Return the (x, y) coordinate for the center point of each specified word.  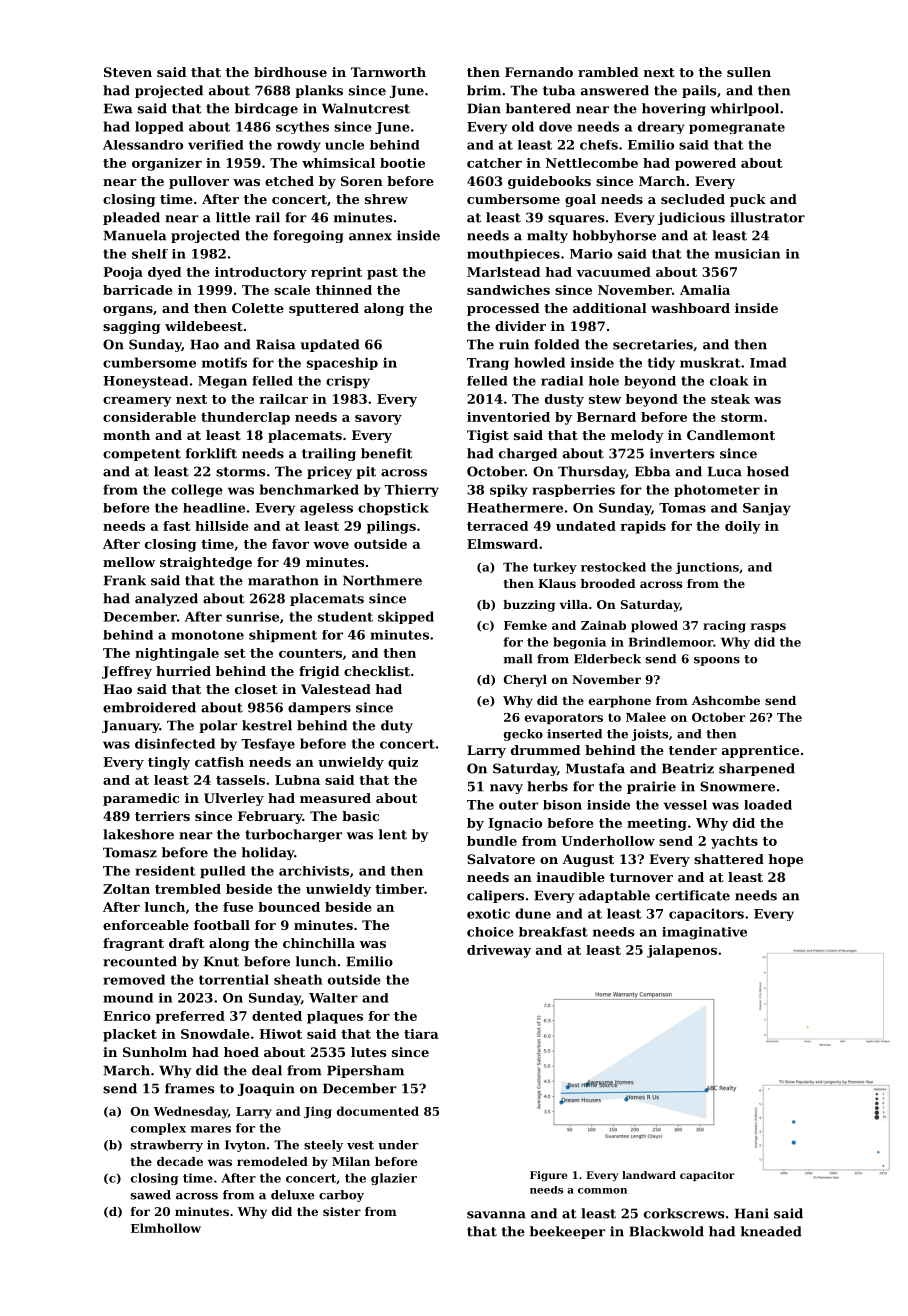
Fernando (539, 72)
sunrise (252, 616)
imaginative (704, 933)
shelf (150, 254)
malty (547, 236)
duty (397, 726)
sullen (749, 72)
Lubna (297, 780)
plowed (654, 626)
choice (490, 932)
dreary (661, 127)
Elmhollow (166, 1228)
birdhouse (290, 72)
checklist (377, 671)
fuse (238, 907)
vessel (685, 805)
